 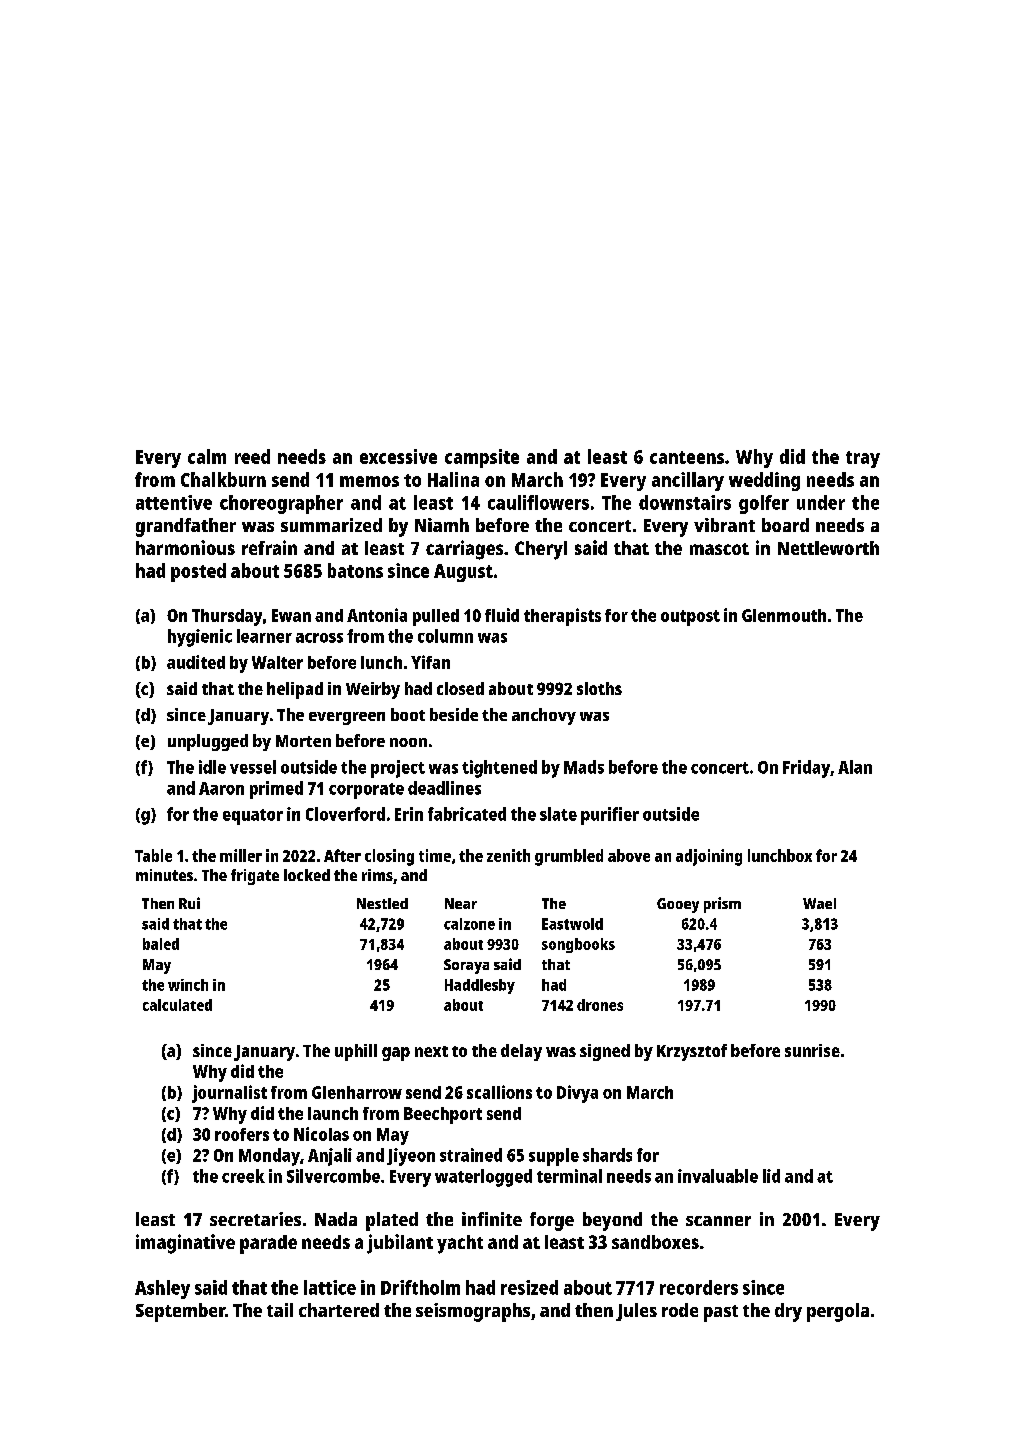 What do you see at coordinates (562, 617) in the image?
I see `therapists` at bounding box center [562, 617].
